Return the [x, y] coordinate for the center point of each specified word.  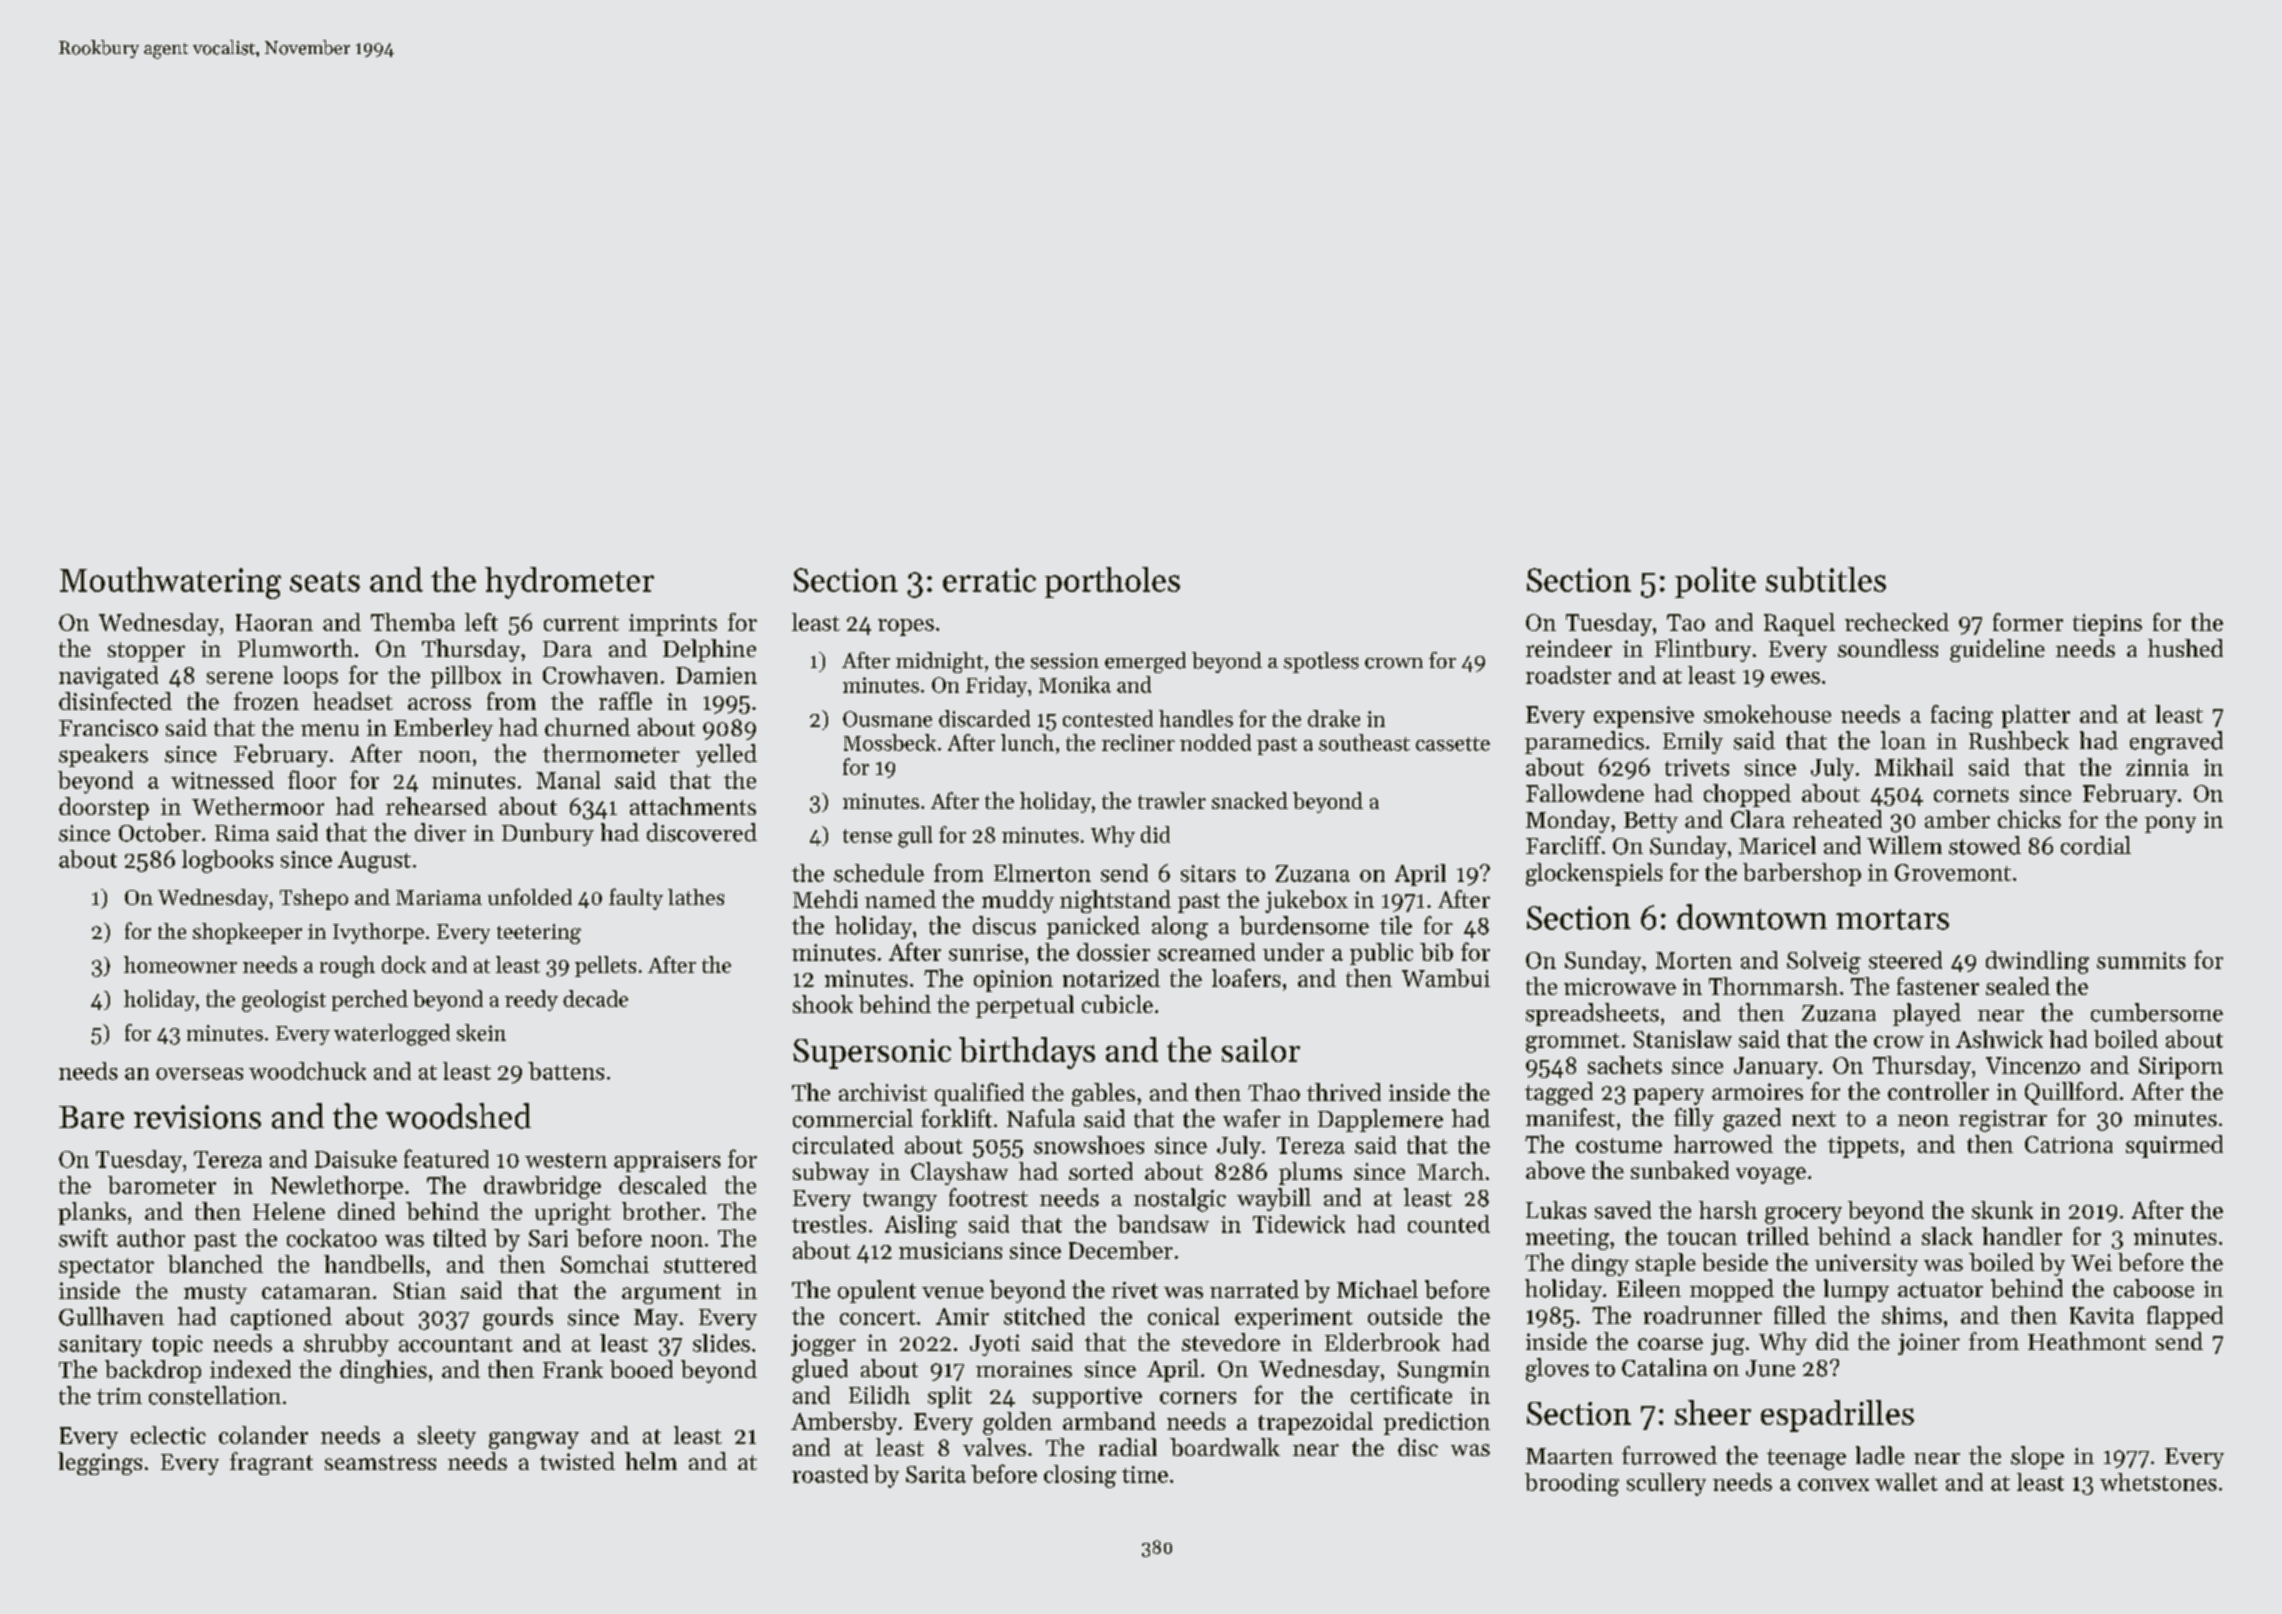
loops [310, 677]
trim [119, 1396]
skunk [2002, 1210]
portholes [1112, 582]
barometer [162, 1185]
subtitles [1826, 579]
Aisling [921, 1226]
